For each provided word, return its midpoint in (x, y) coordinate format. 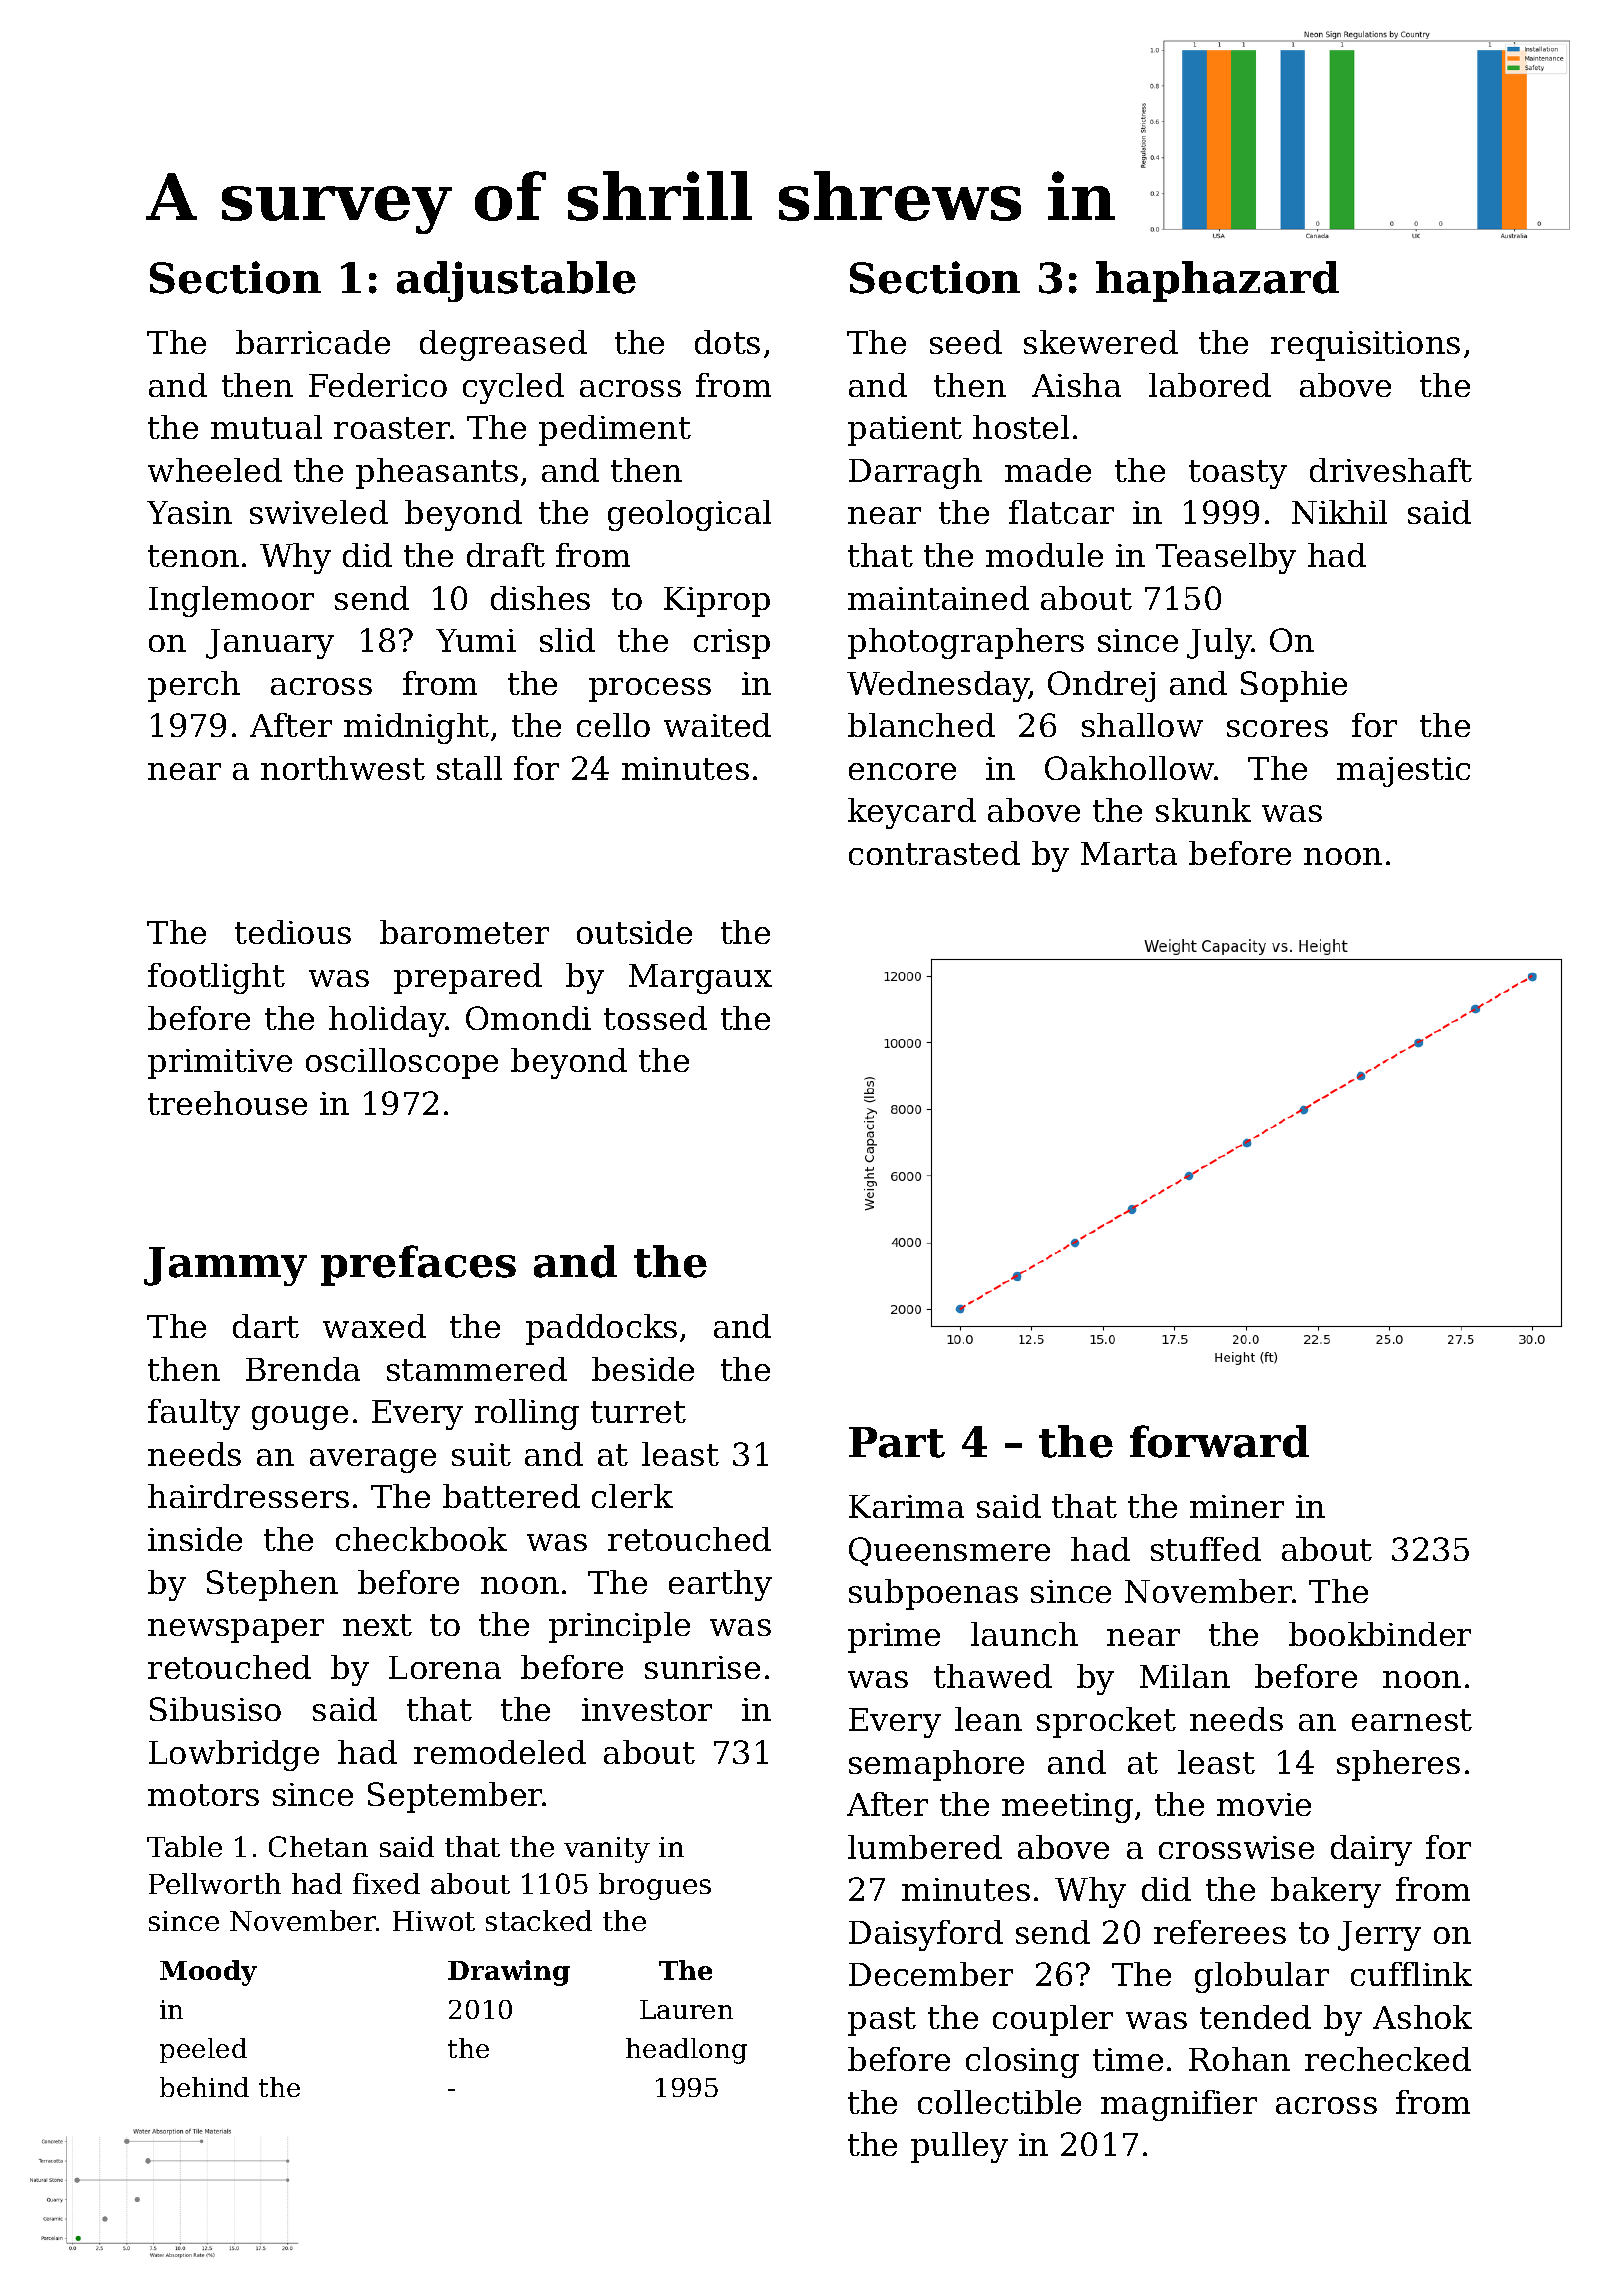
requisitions (1365, 346)
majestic (1403, 772)
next (377, 1625)
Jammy (225, 1266)
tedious (293, 932)
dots (727, 342)
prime (894, 1638)
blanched (921, 725)
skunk (1203, 810)
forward (1219, 1441)
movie (1264, 1804)
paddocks (601, 1329)
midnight (416, 728)
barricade (313, 342)
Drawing (509, 1973)
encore (902, 771)
